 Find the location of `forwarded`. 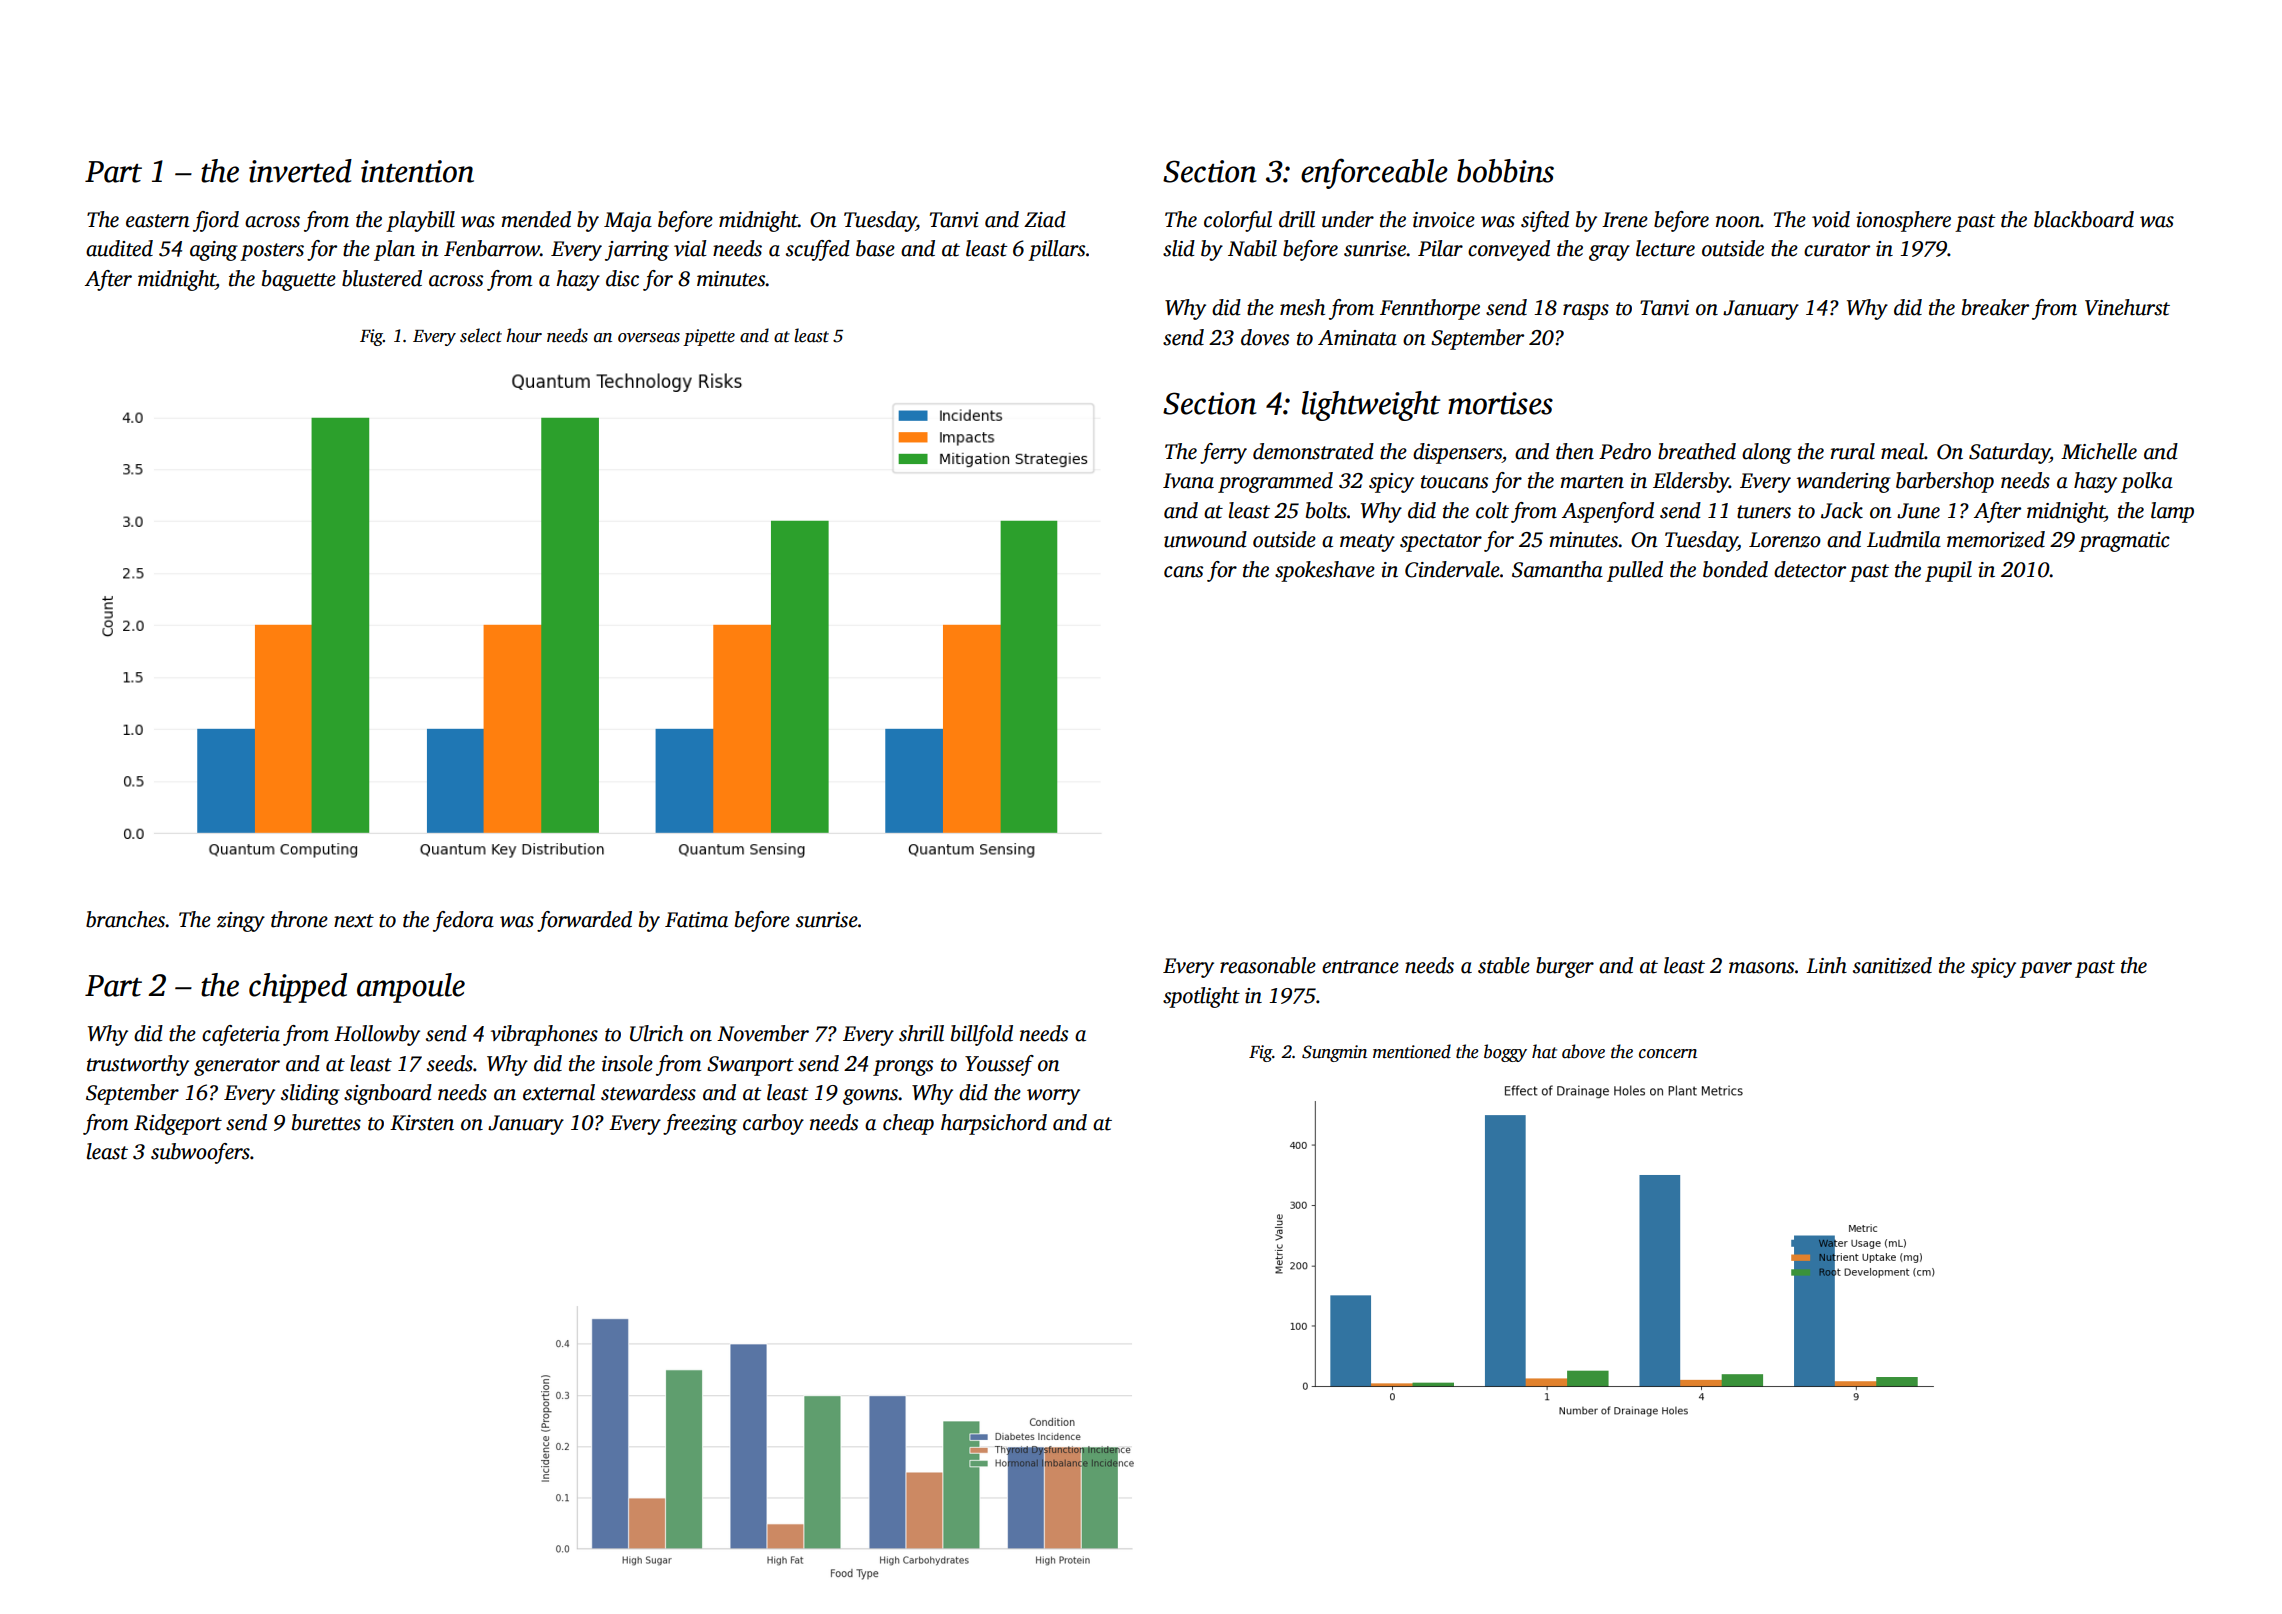

forwarded is located at coordinates (584, 921).
